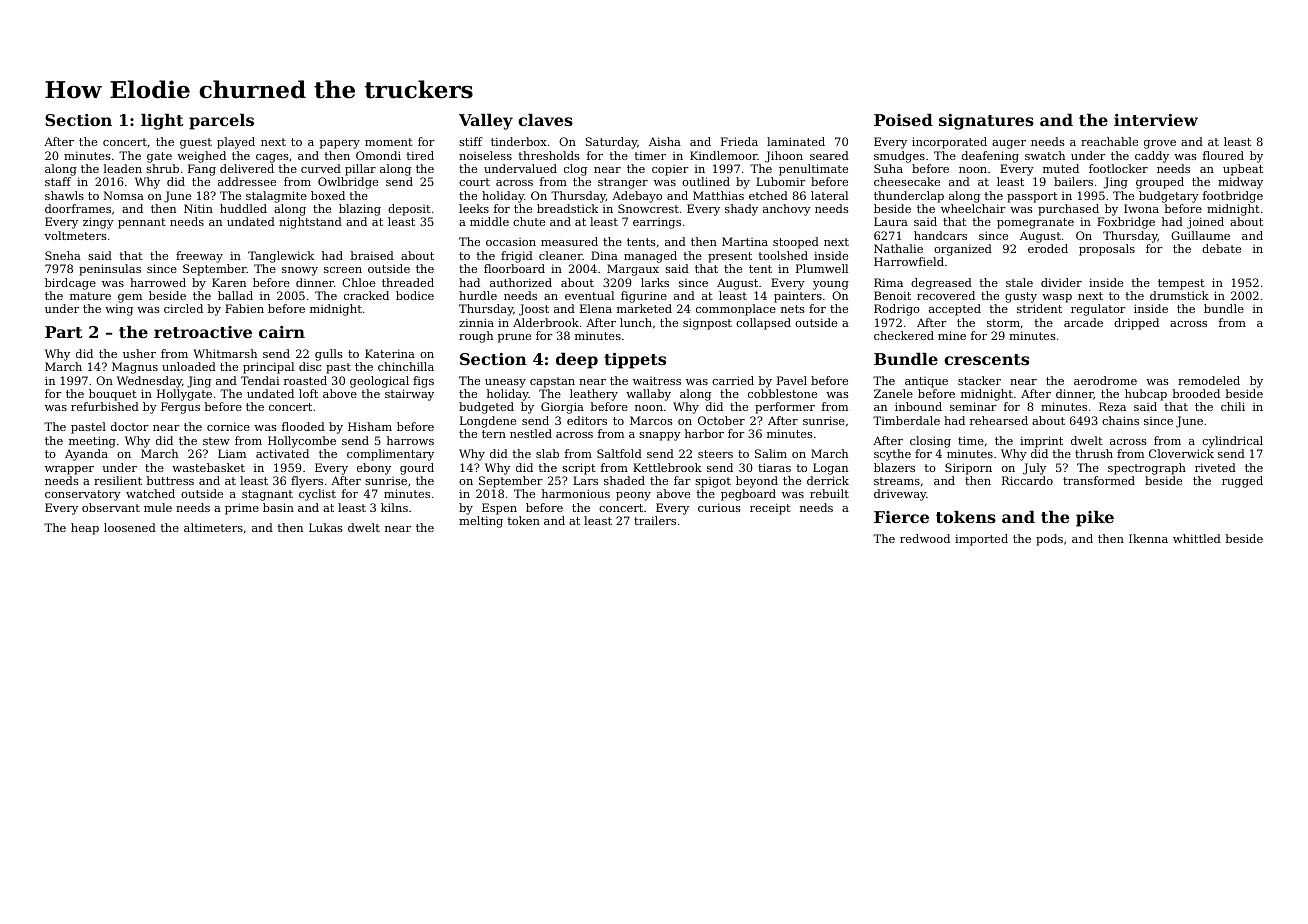  I want to click on interview, so click(1156, 120).
